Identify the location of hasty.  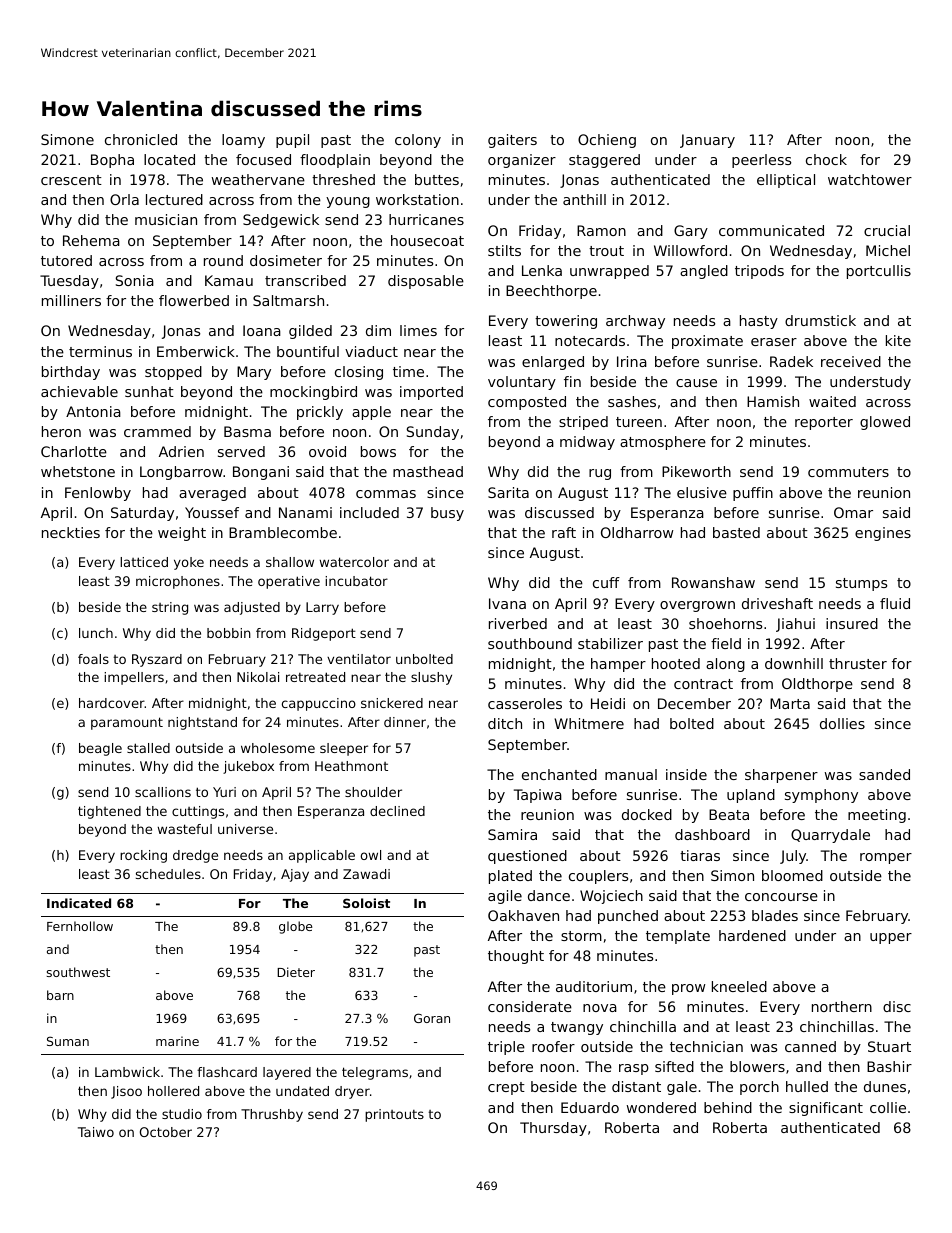
(759, 322).
